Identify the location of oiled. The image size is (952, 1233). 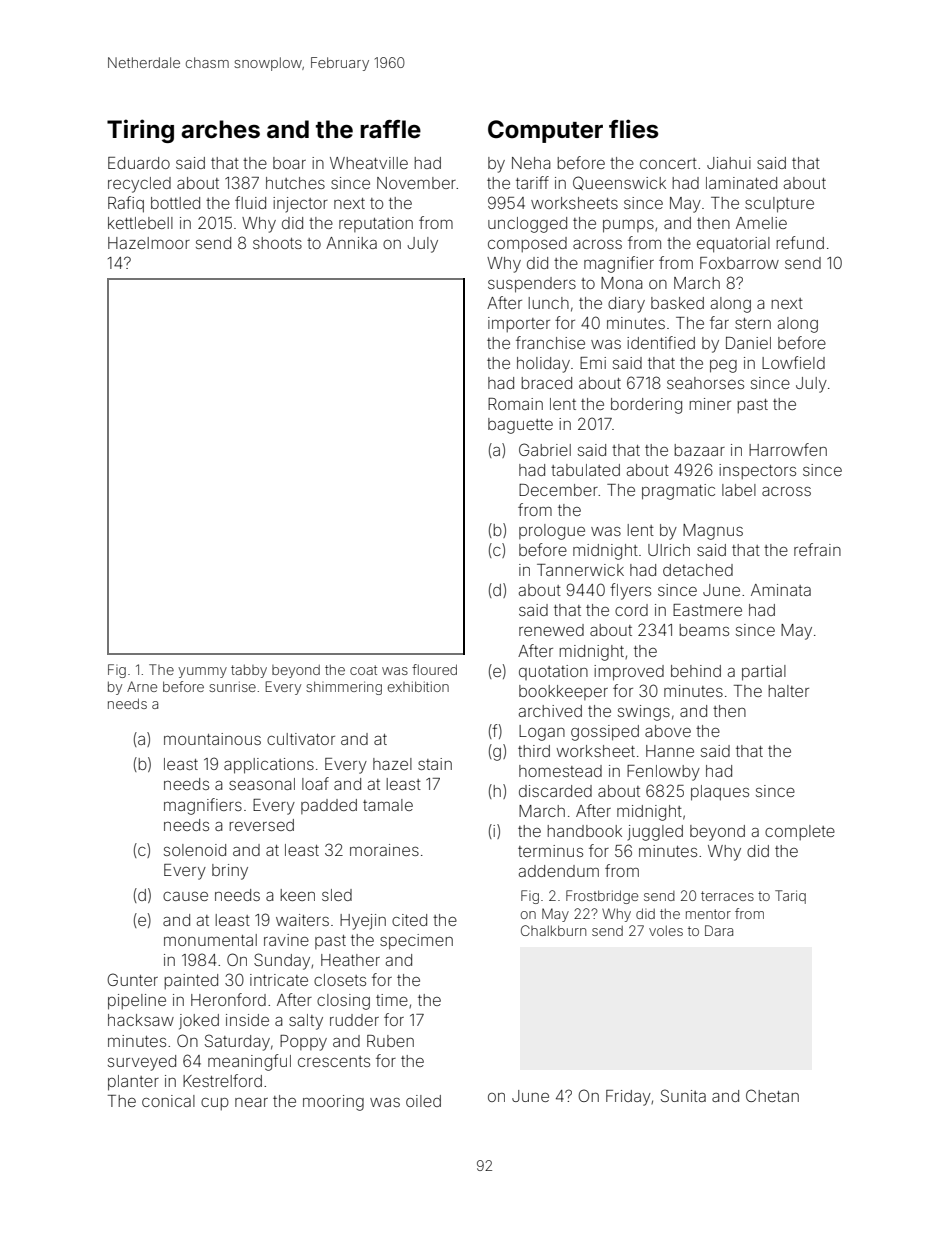
(423, 1101).
